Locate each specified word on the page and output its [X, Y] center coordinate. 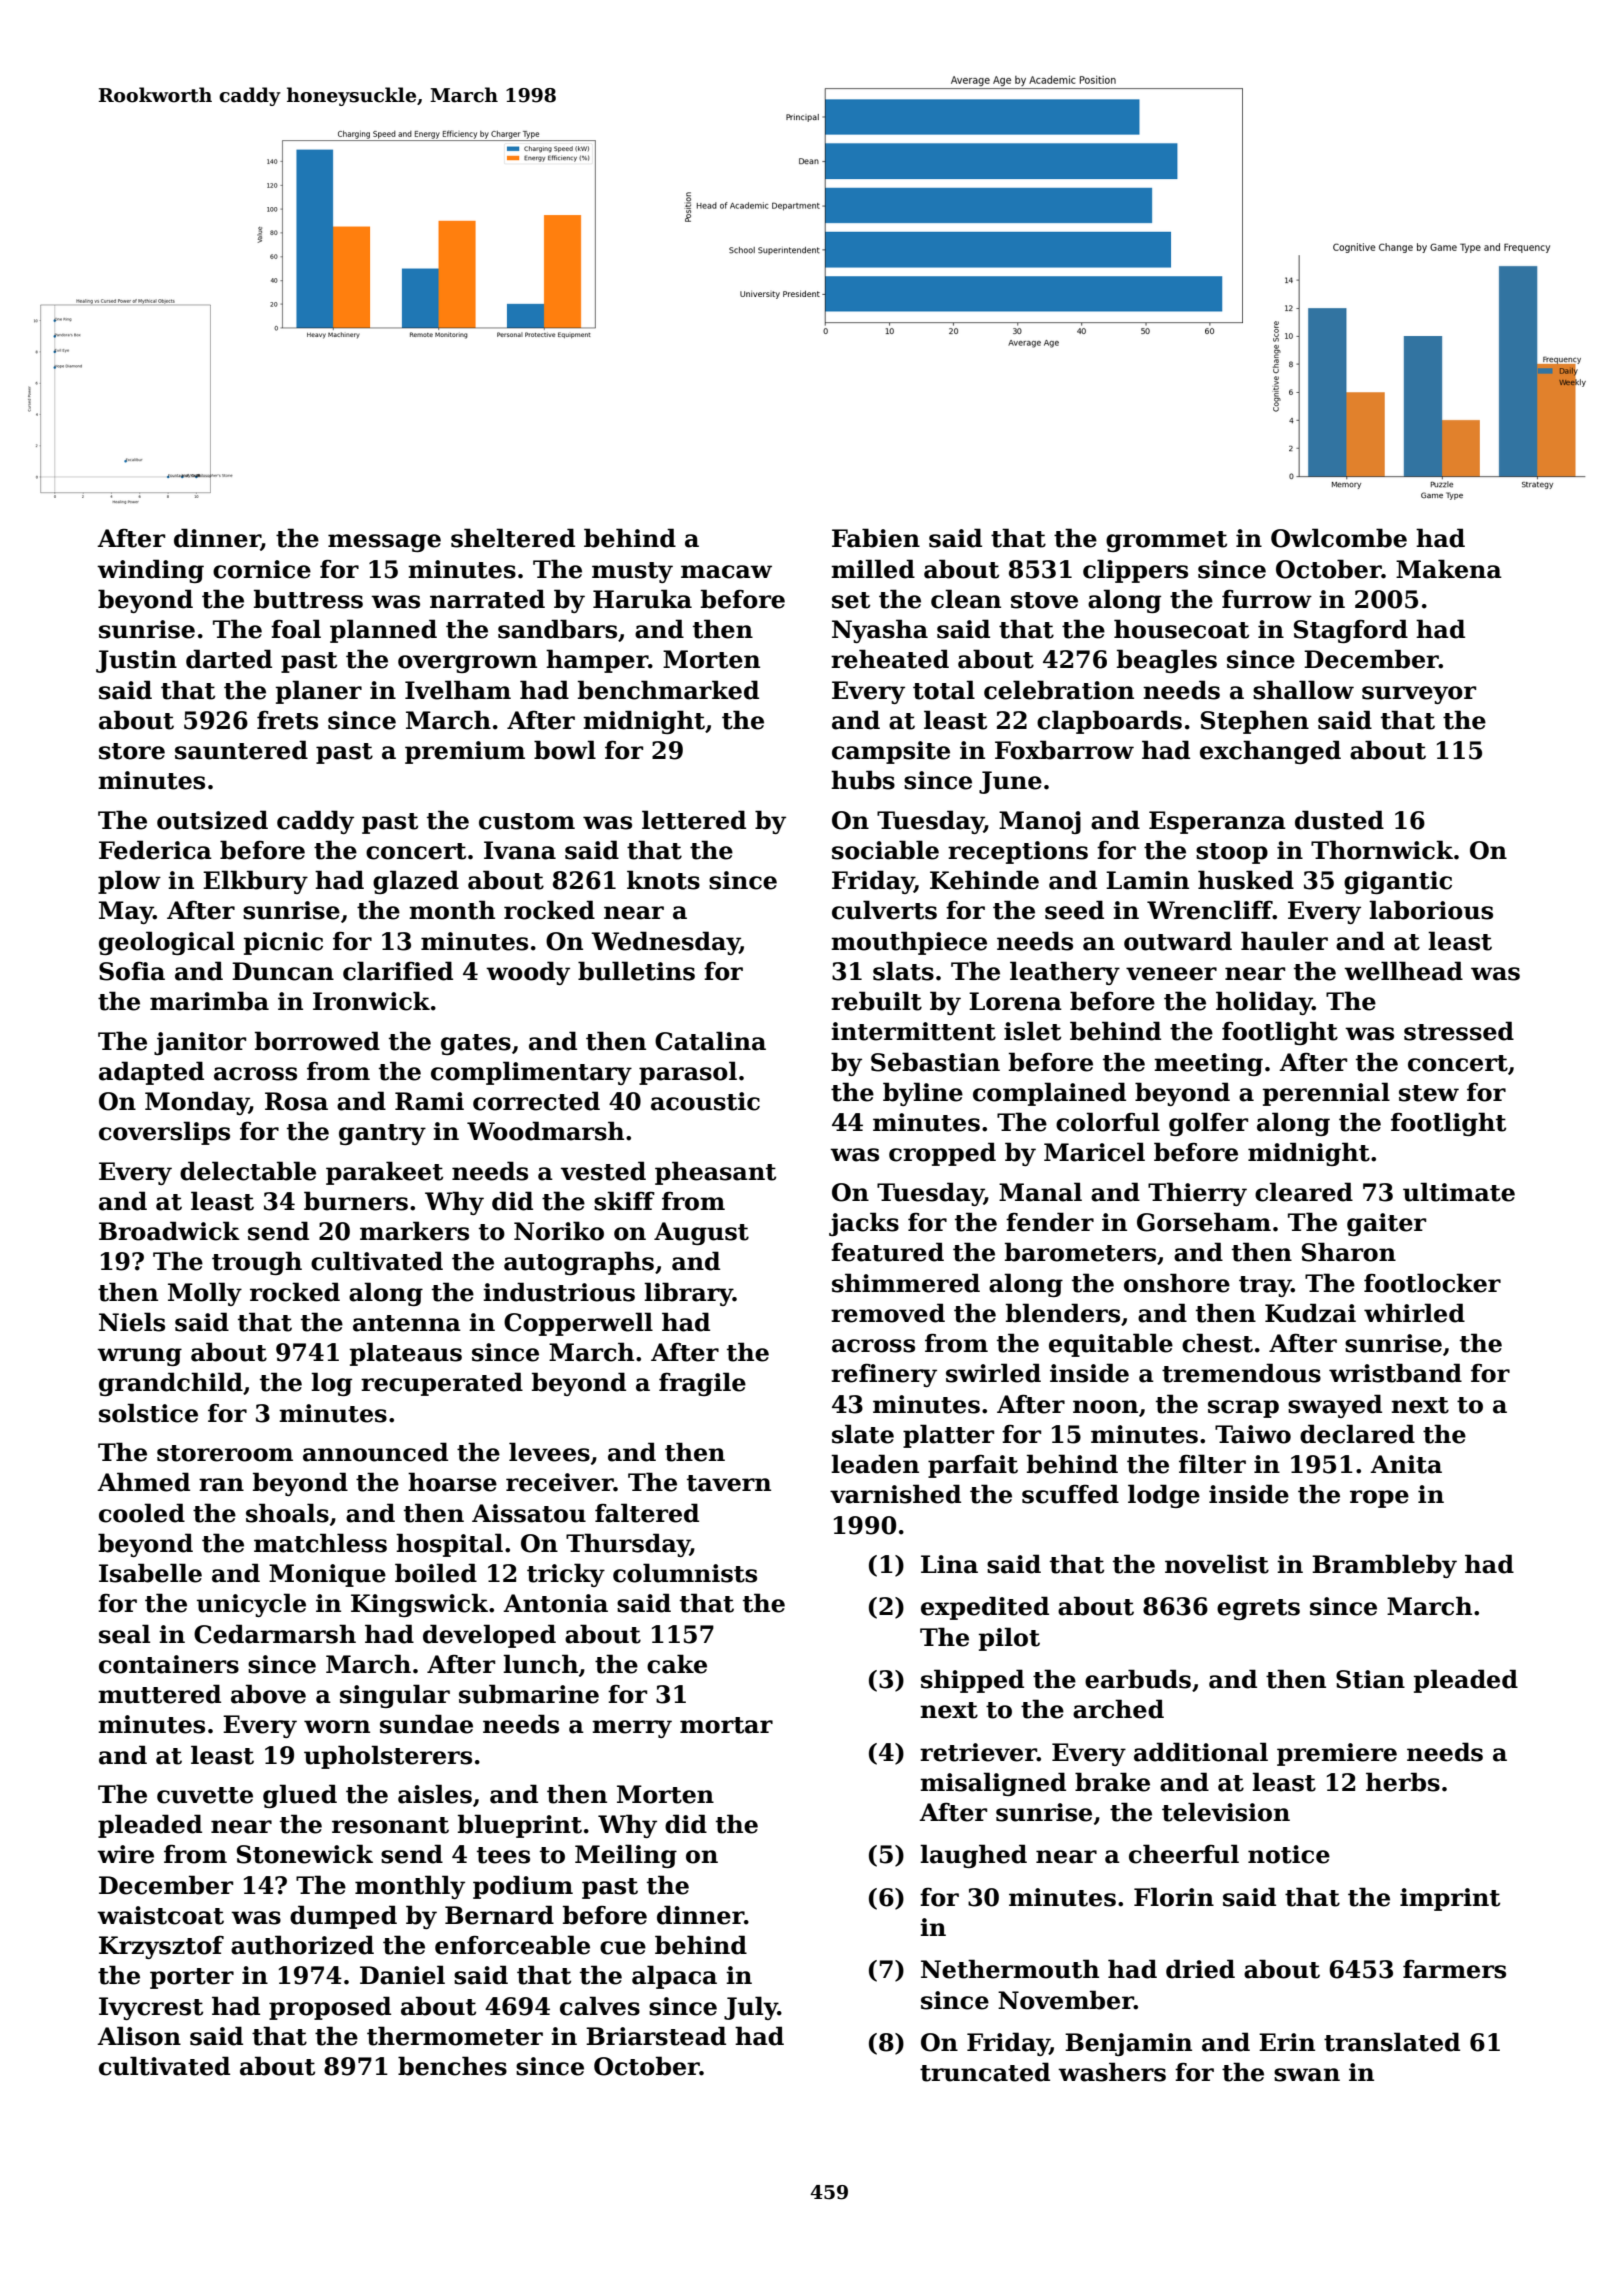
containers [169, 1664]
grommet [1166, 541]
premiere [1337, 1754]
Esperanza [1217, 822]
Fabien [876, 538]
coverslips [164, 1133]
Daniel [402, 1975]
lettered [694, 820]
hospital [449, 1545]
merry [632, 1729]
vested [603, 1171]
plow [129, 882]
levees [549, 1452]
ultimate [1459, 1192]
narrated [487, 599]
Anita [1406, 1464]
